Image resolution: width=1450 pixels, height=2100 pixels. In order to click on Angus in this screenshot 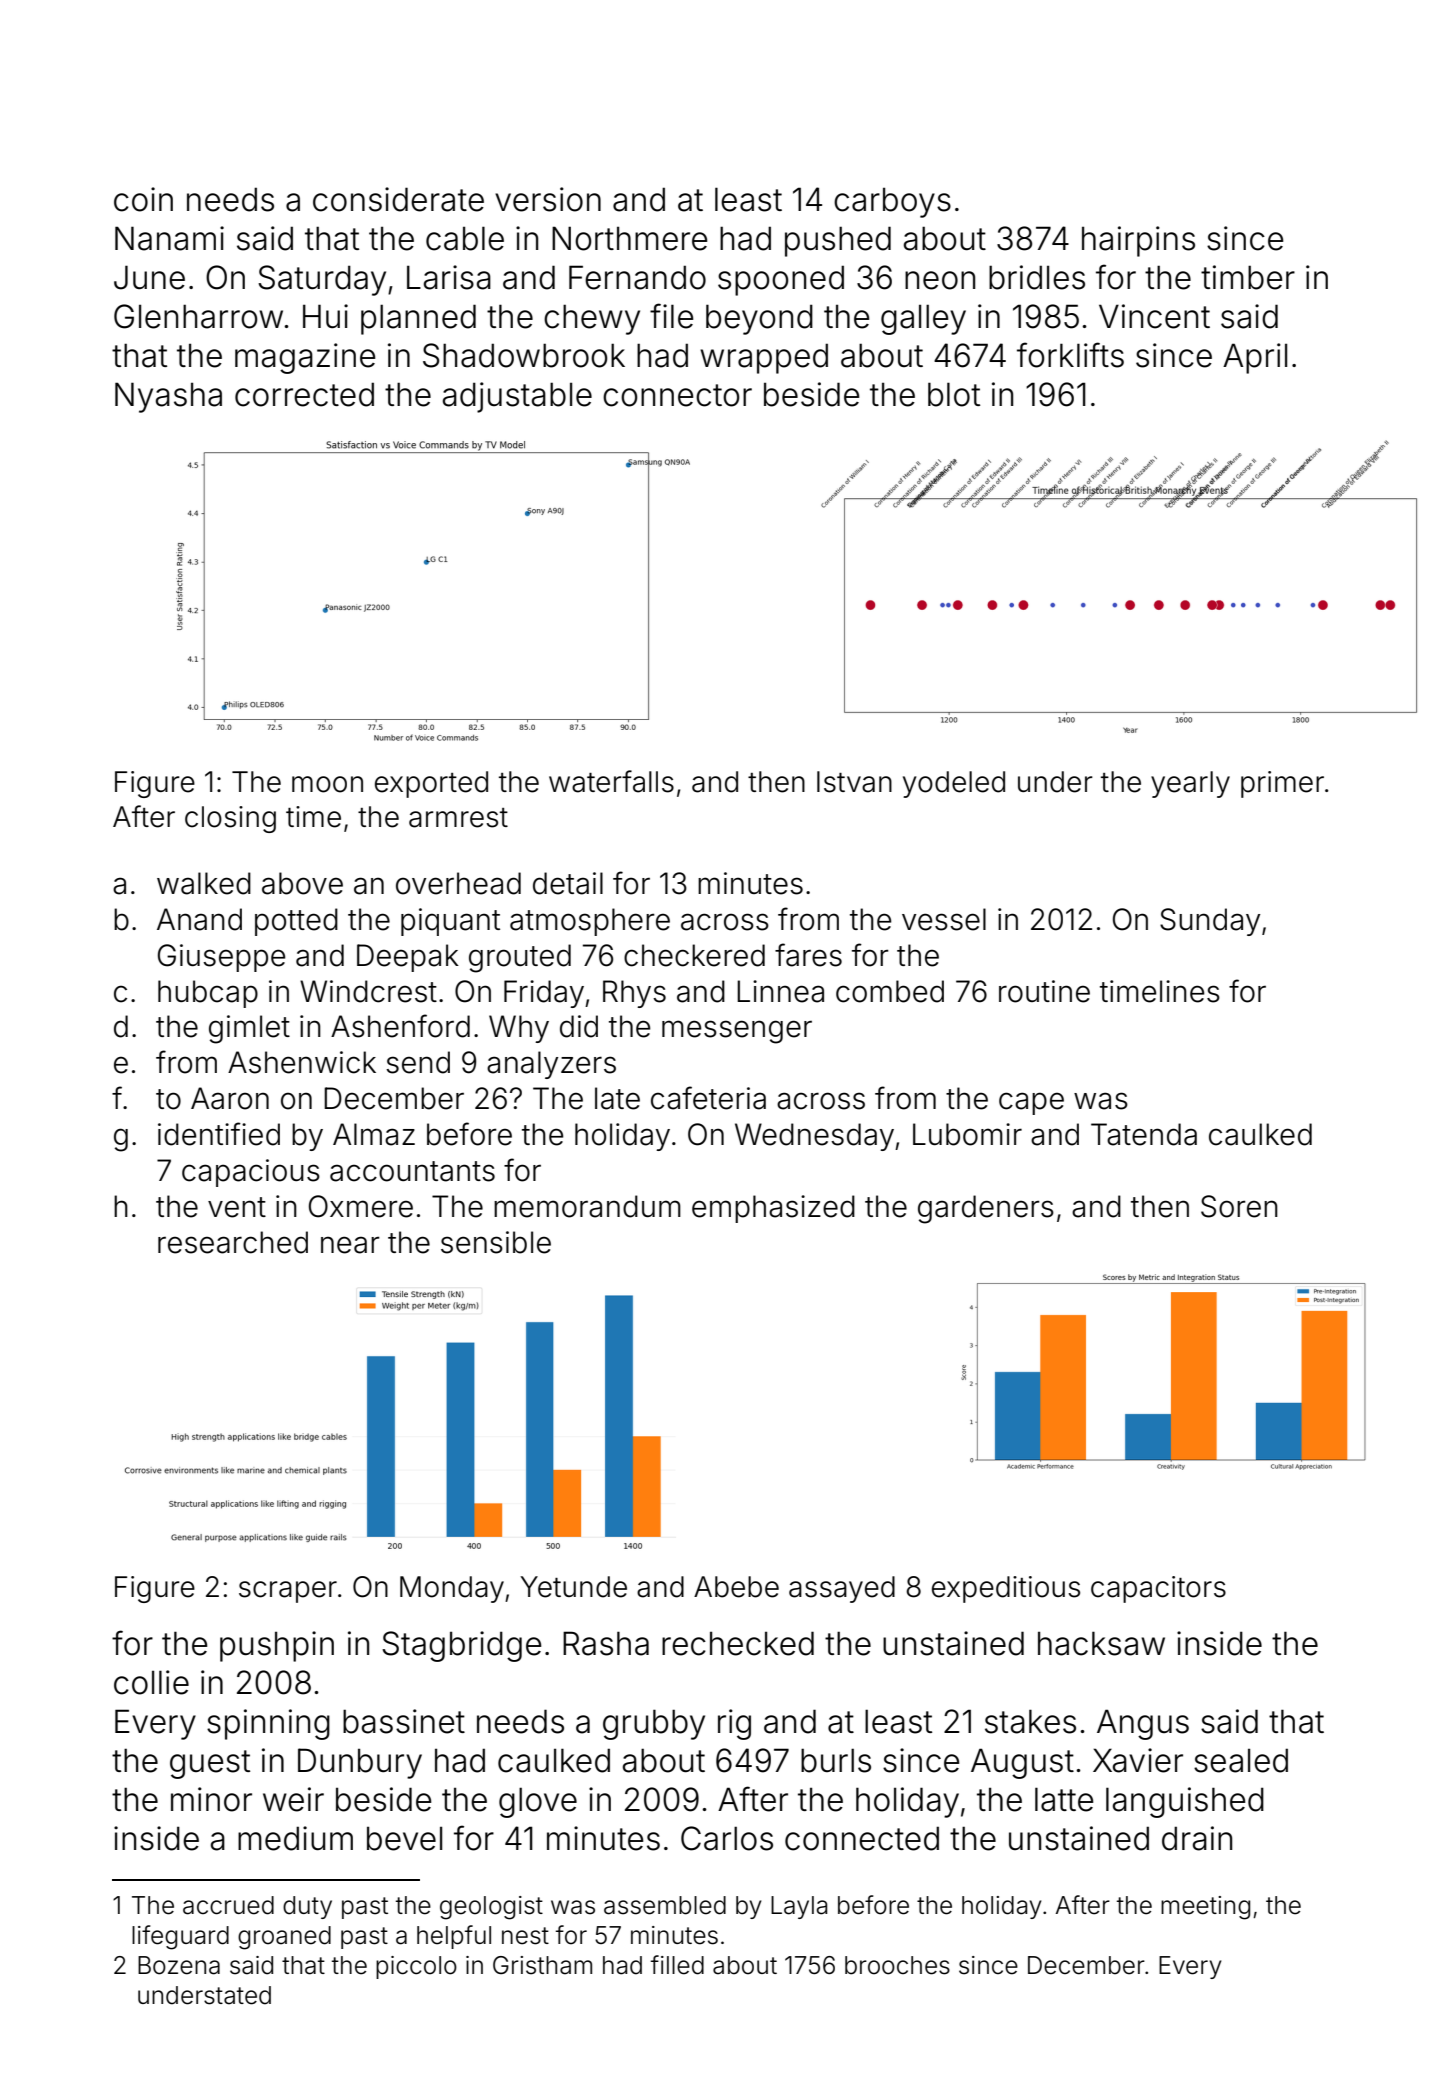, I will do `click(1143, 1724)`.
